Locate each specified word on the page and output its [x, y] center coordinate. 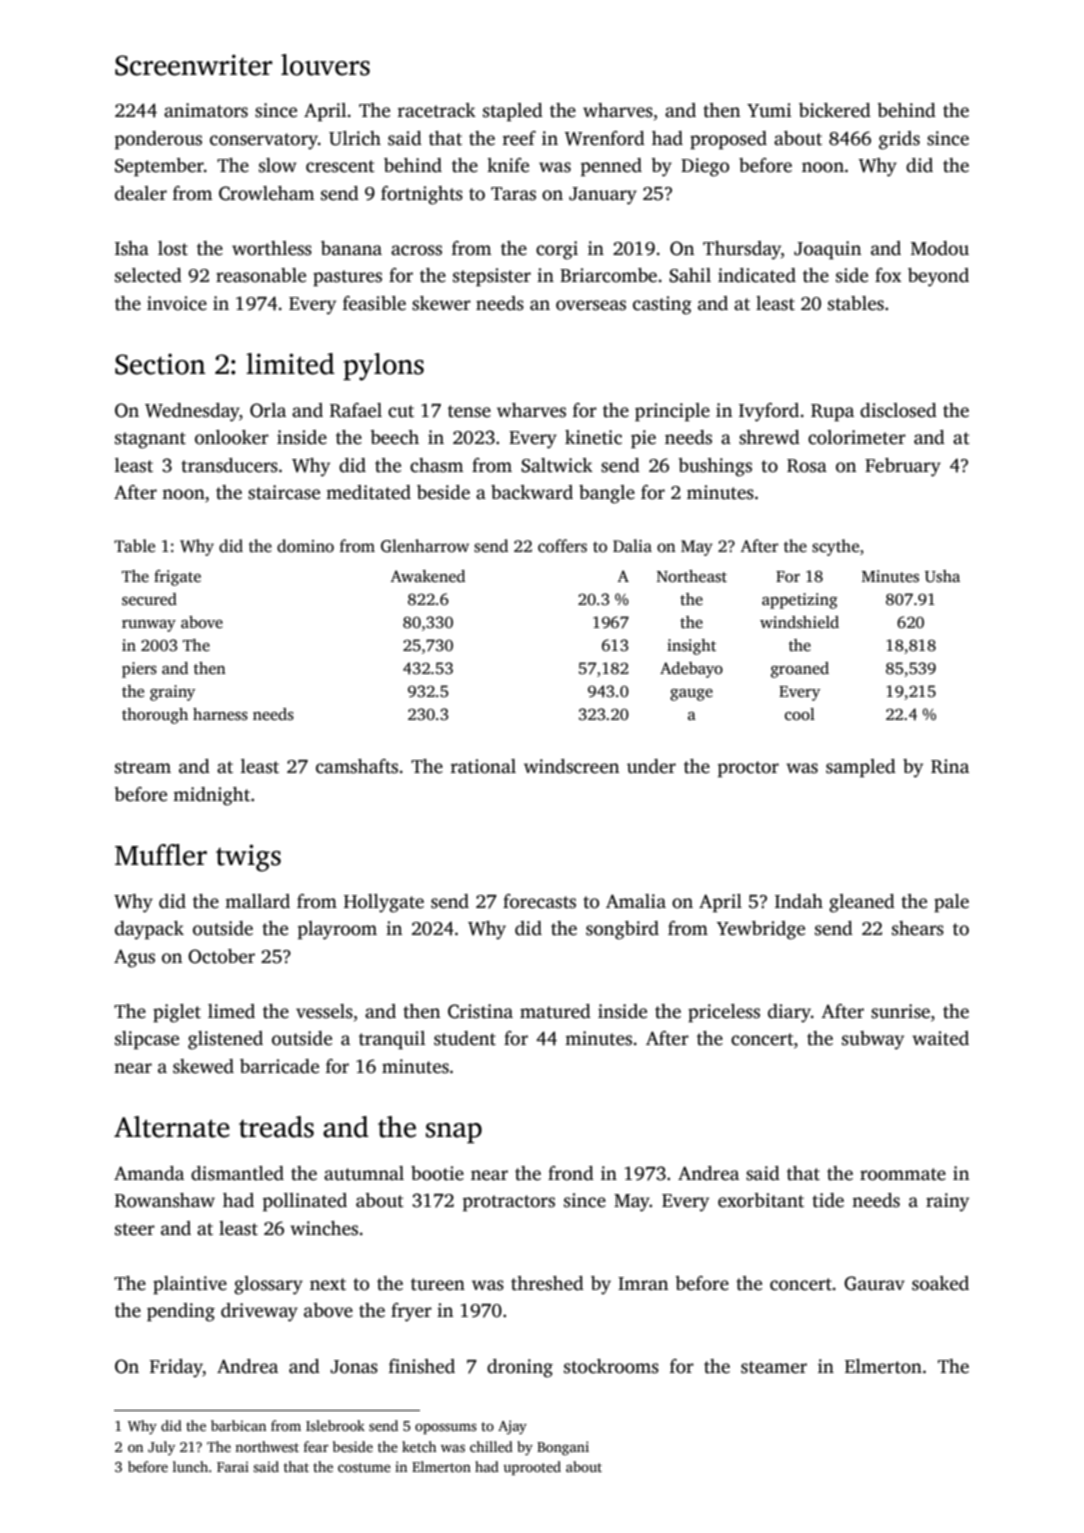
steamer [774, 1367]
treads [276, 1127]
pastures [347, 278]
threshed [547, 1283]
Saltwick [557, 465]
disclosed [898, 410]
